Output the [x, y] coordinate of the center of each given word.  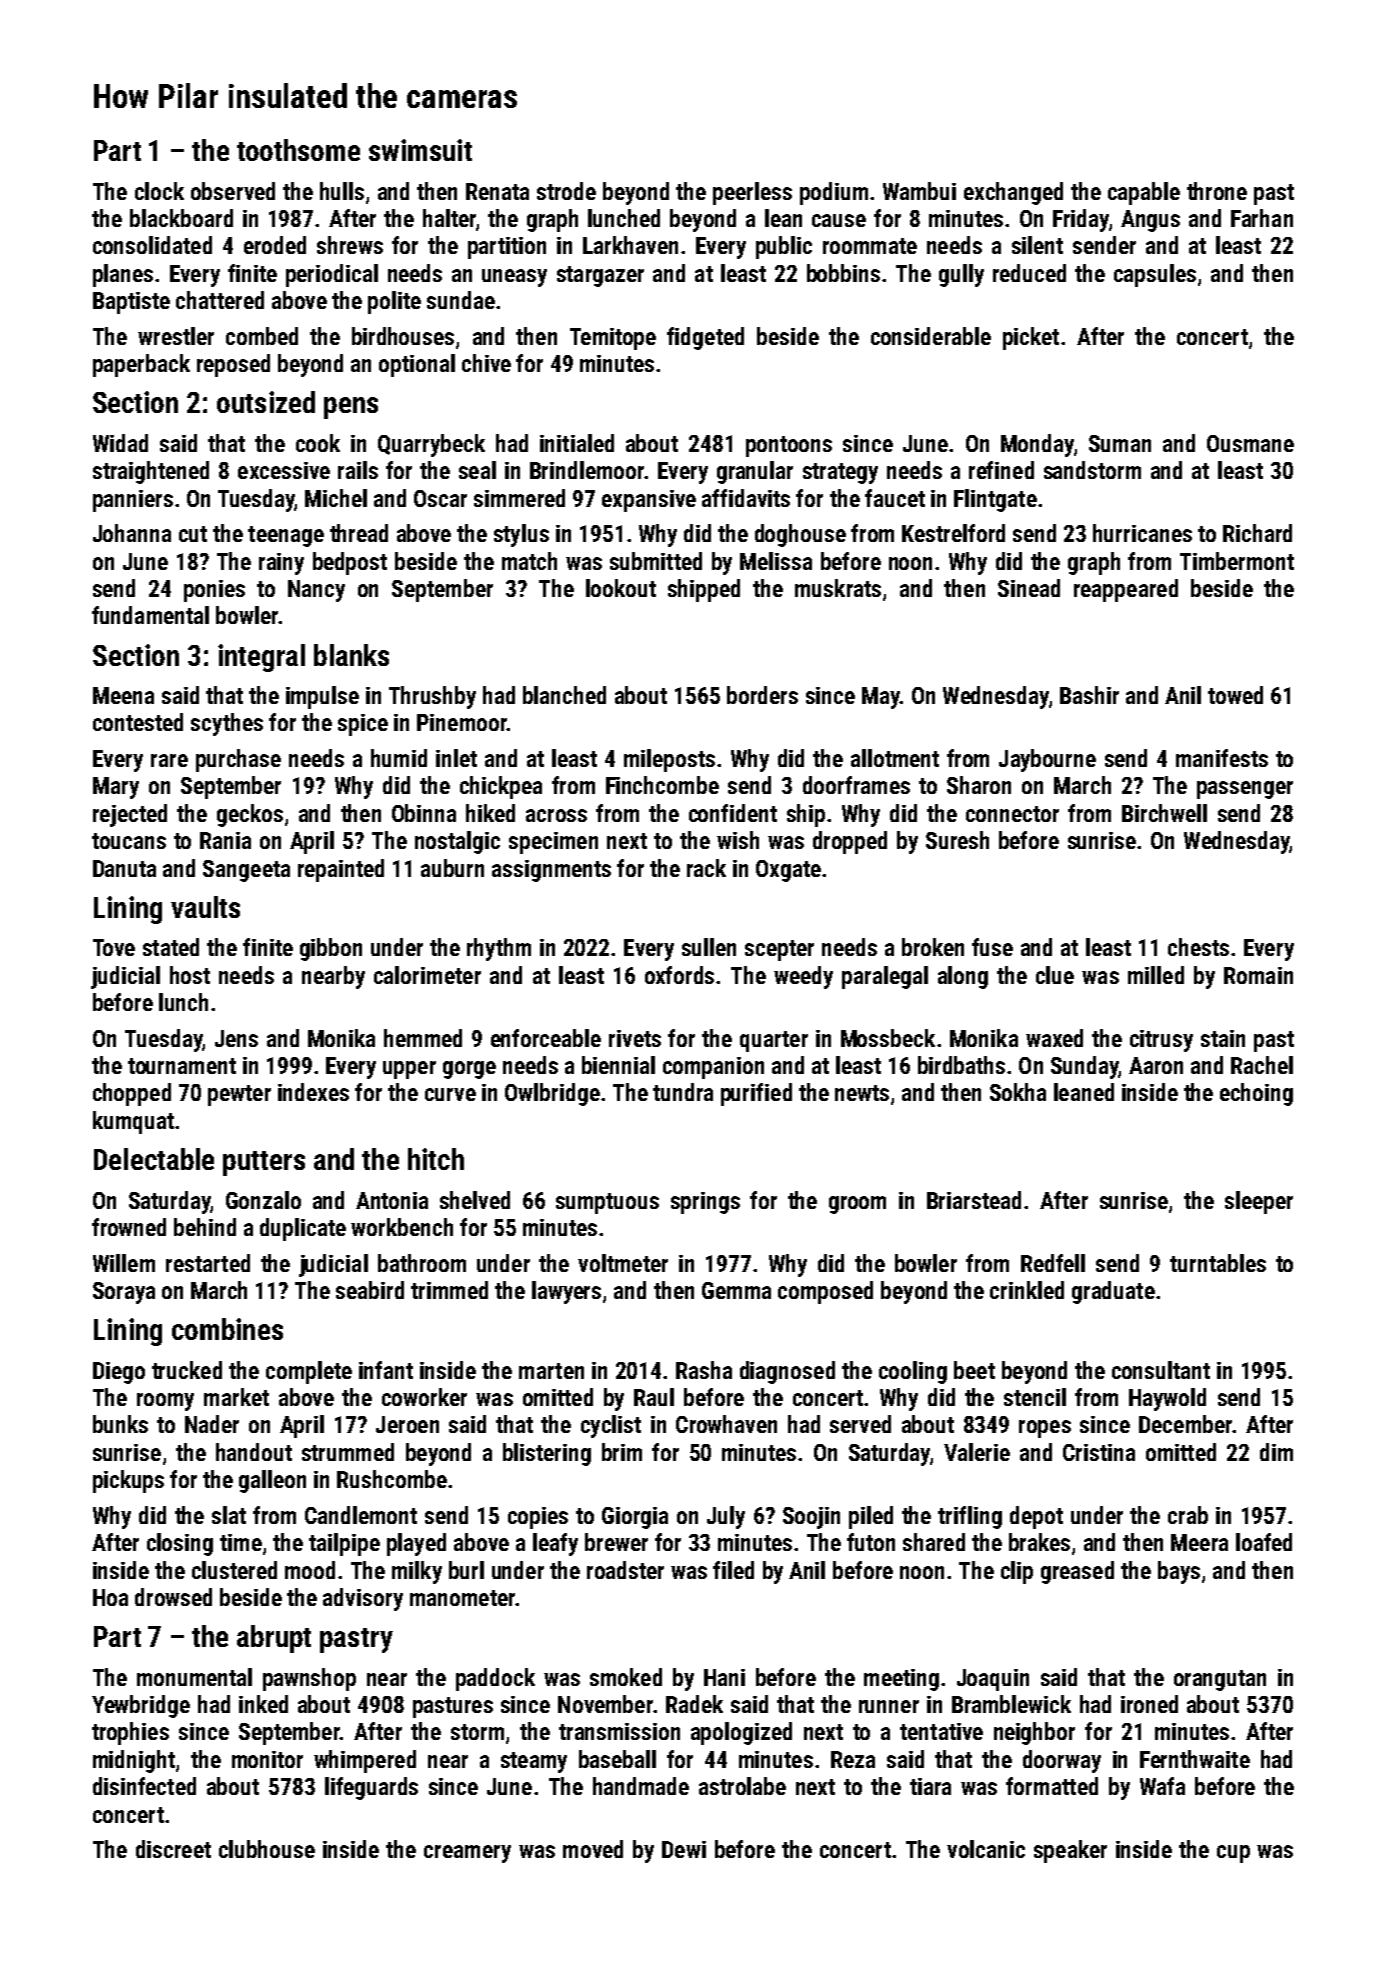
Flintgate [995, 500]
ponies [214, 591]
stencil [1035, 1397]
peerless [752, 193]
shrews [350, 245]
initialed [577, 443]
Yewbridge [141, 1706]
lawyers [566, 1292]
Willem [124, 1263]
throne [1217, 191]
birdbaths [961, 1065]
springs [705, 1203]
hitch [436, 1159]
